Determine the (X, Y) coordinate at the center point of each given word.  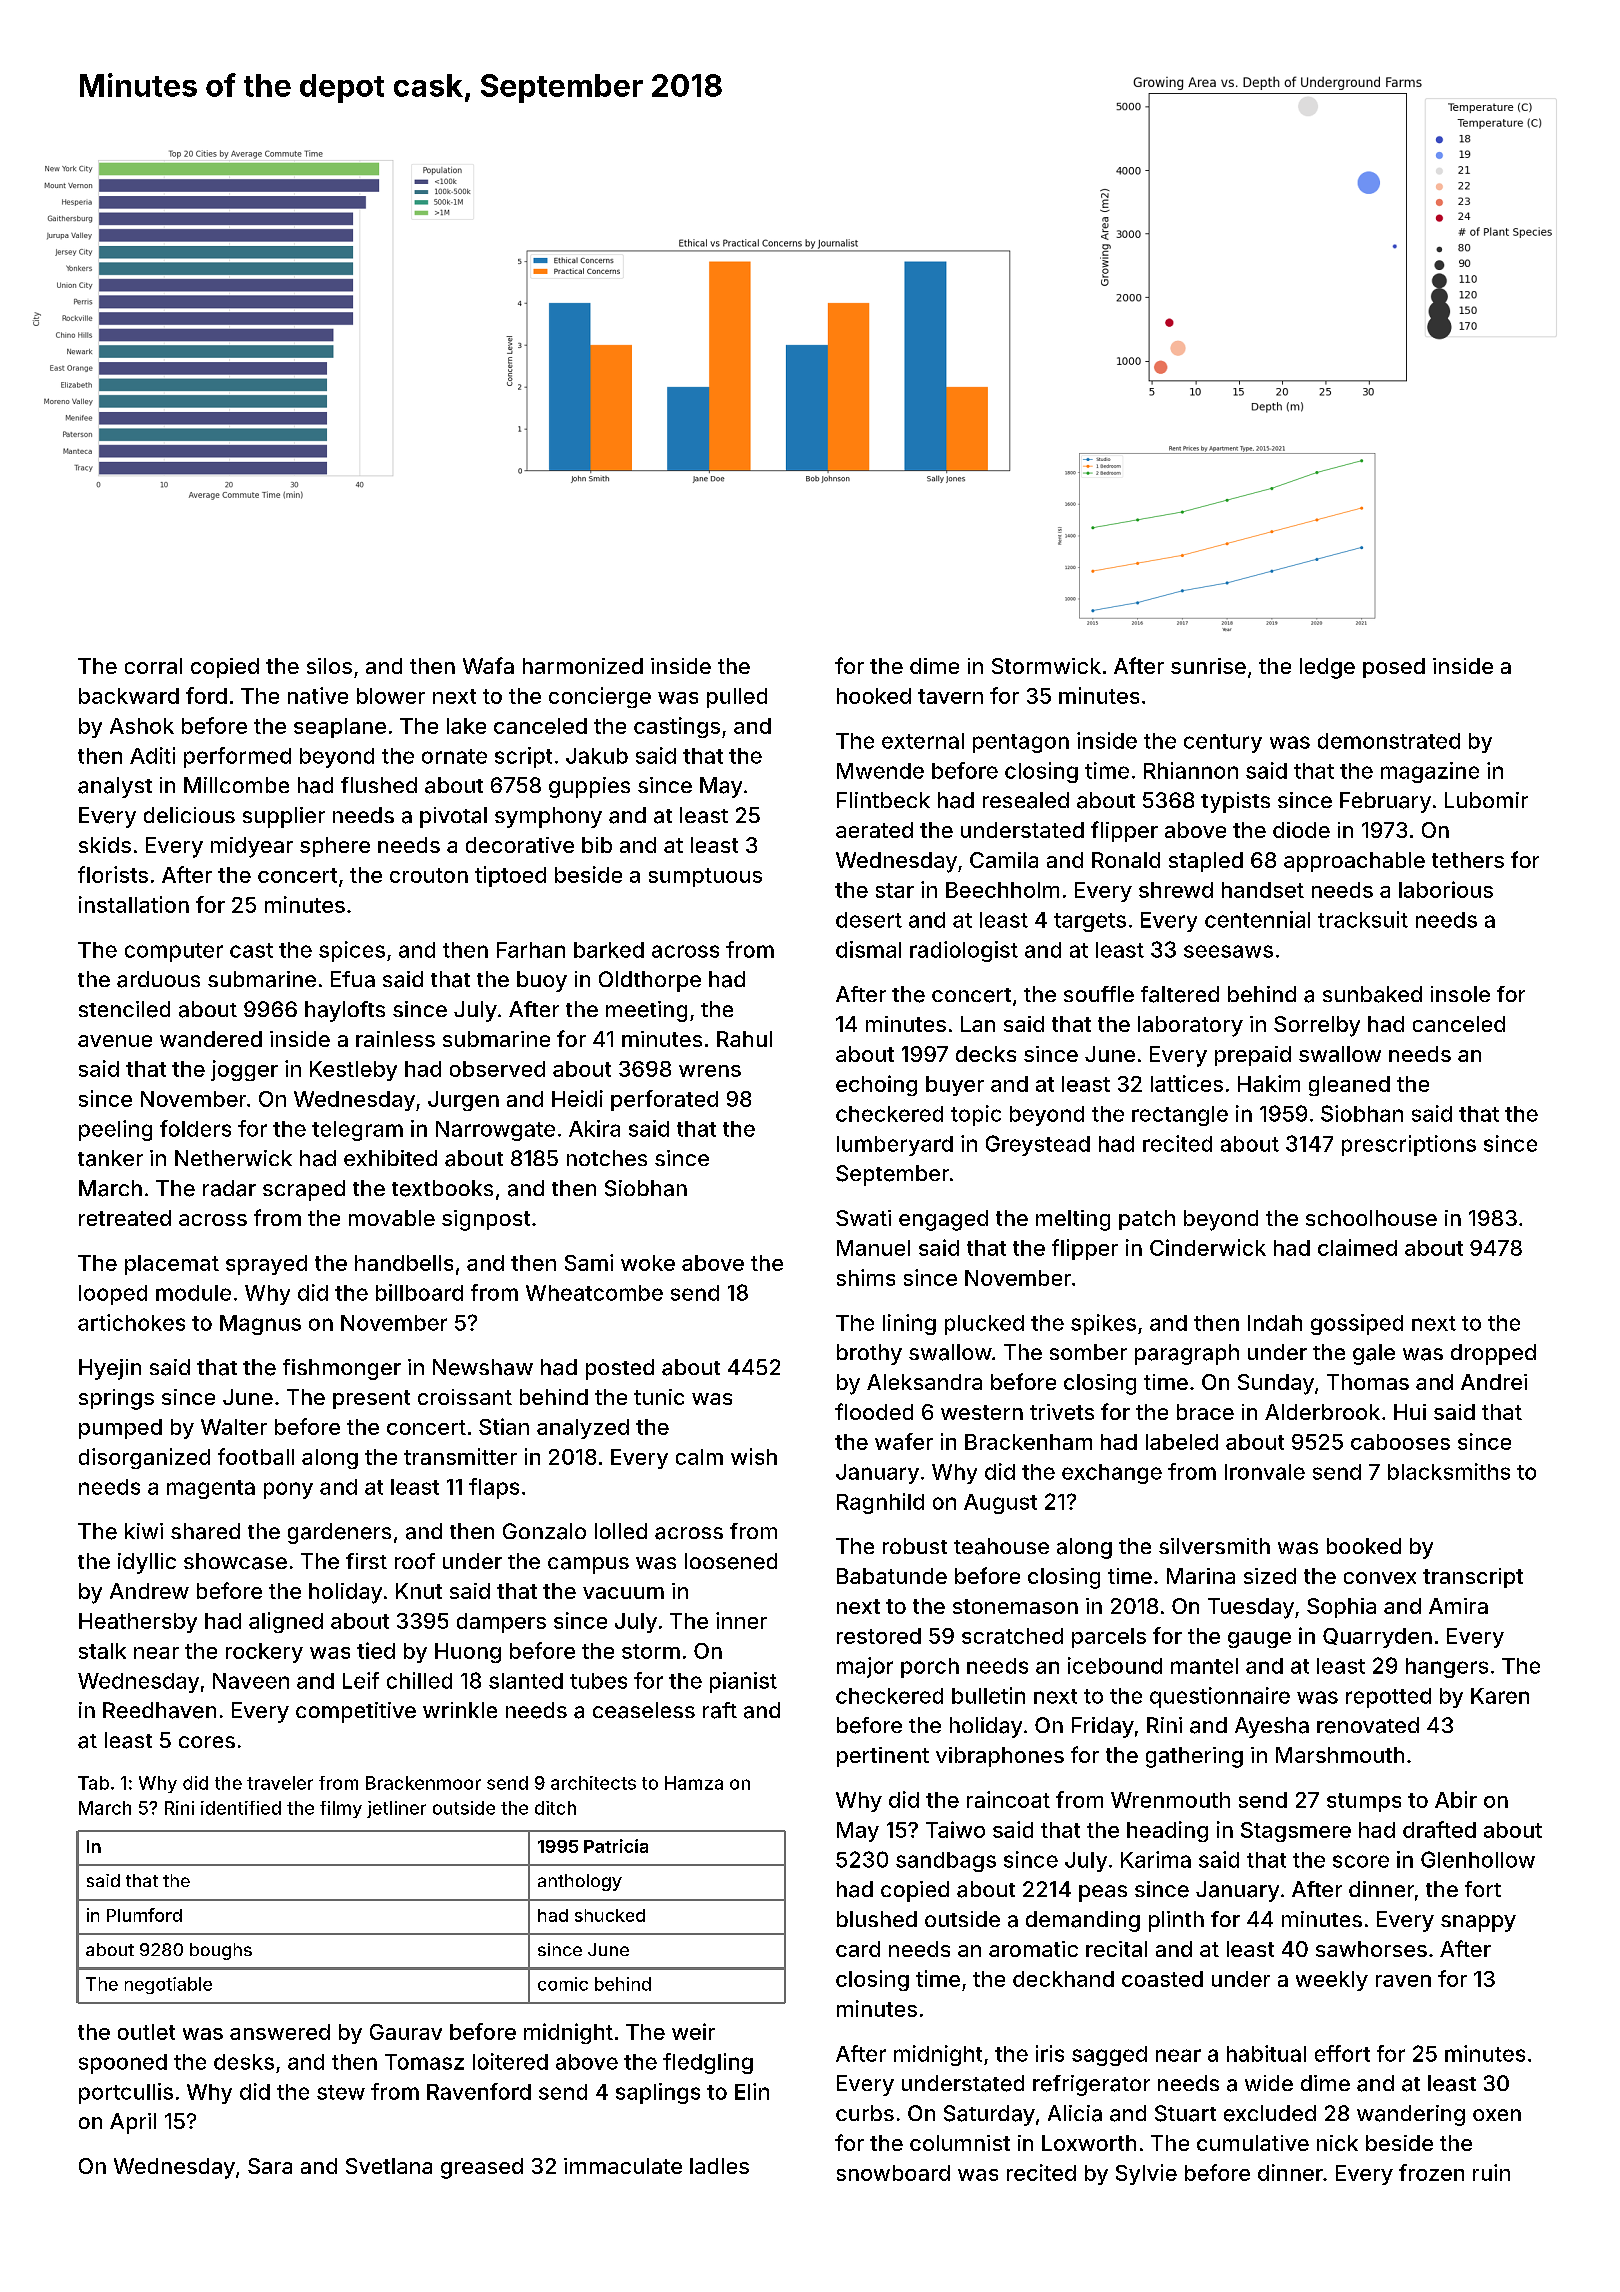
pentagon (1021, 743)
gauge (1259, 1640)
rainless (395, 1039)
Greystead (1038, 1145)
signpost (486, 1220)
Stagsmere (1296, 1832)
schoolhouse (1371, 1218)
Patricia (616, 1846)
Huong (468, 1653)
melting (1073, 1220)
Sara (270, 2166)
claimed (1357, 1247)
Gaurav (406, 2032)
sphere (335, 847)
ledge (1327, 668)
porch (930, 1668)
